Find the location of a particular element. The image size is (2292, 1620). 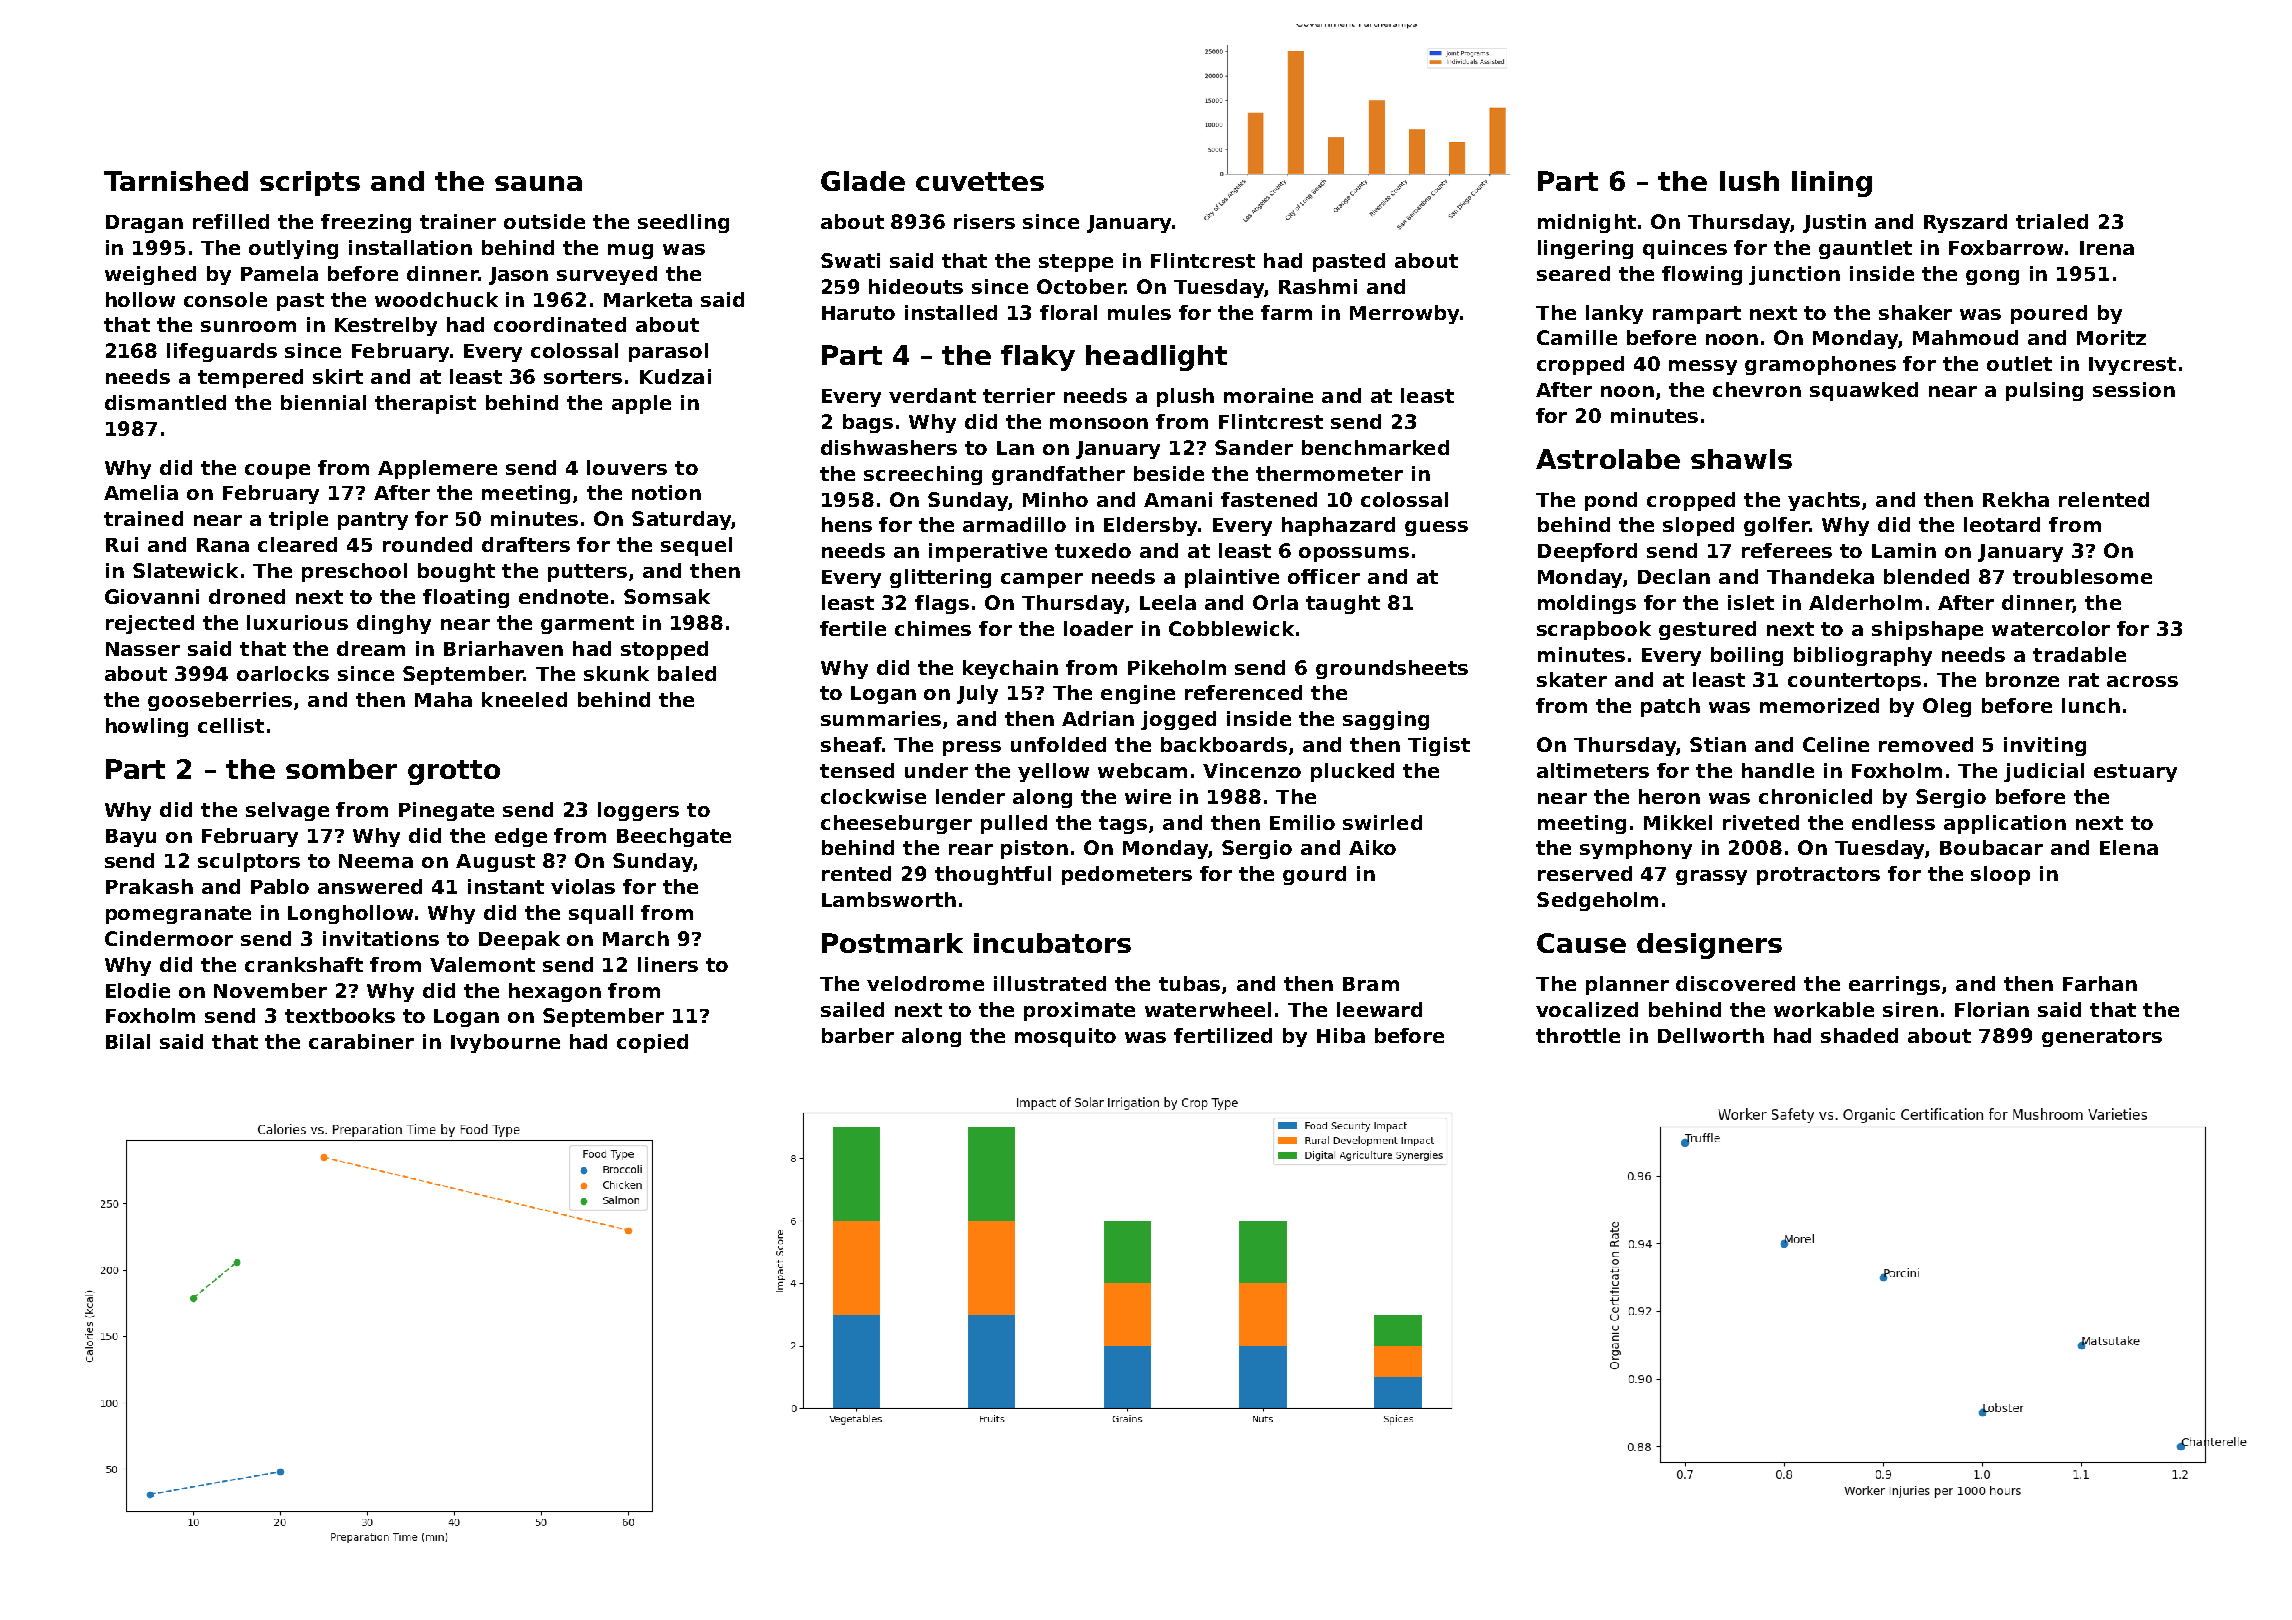

Sander is located at coordinates (1254, 447).
